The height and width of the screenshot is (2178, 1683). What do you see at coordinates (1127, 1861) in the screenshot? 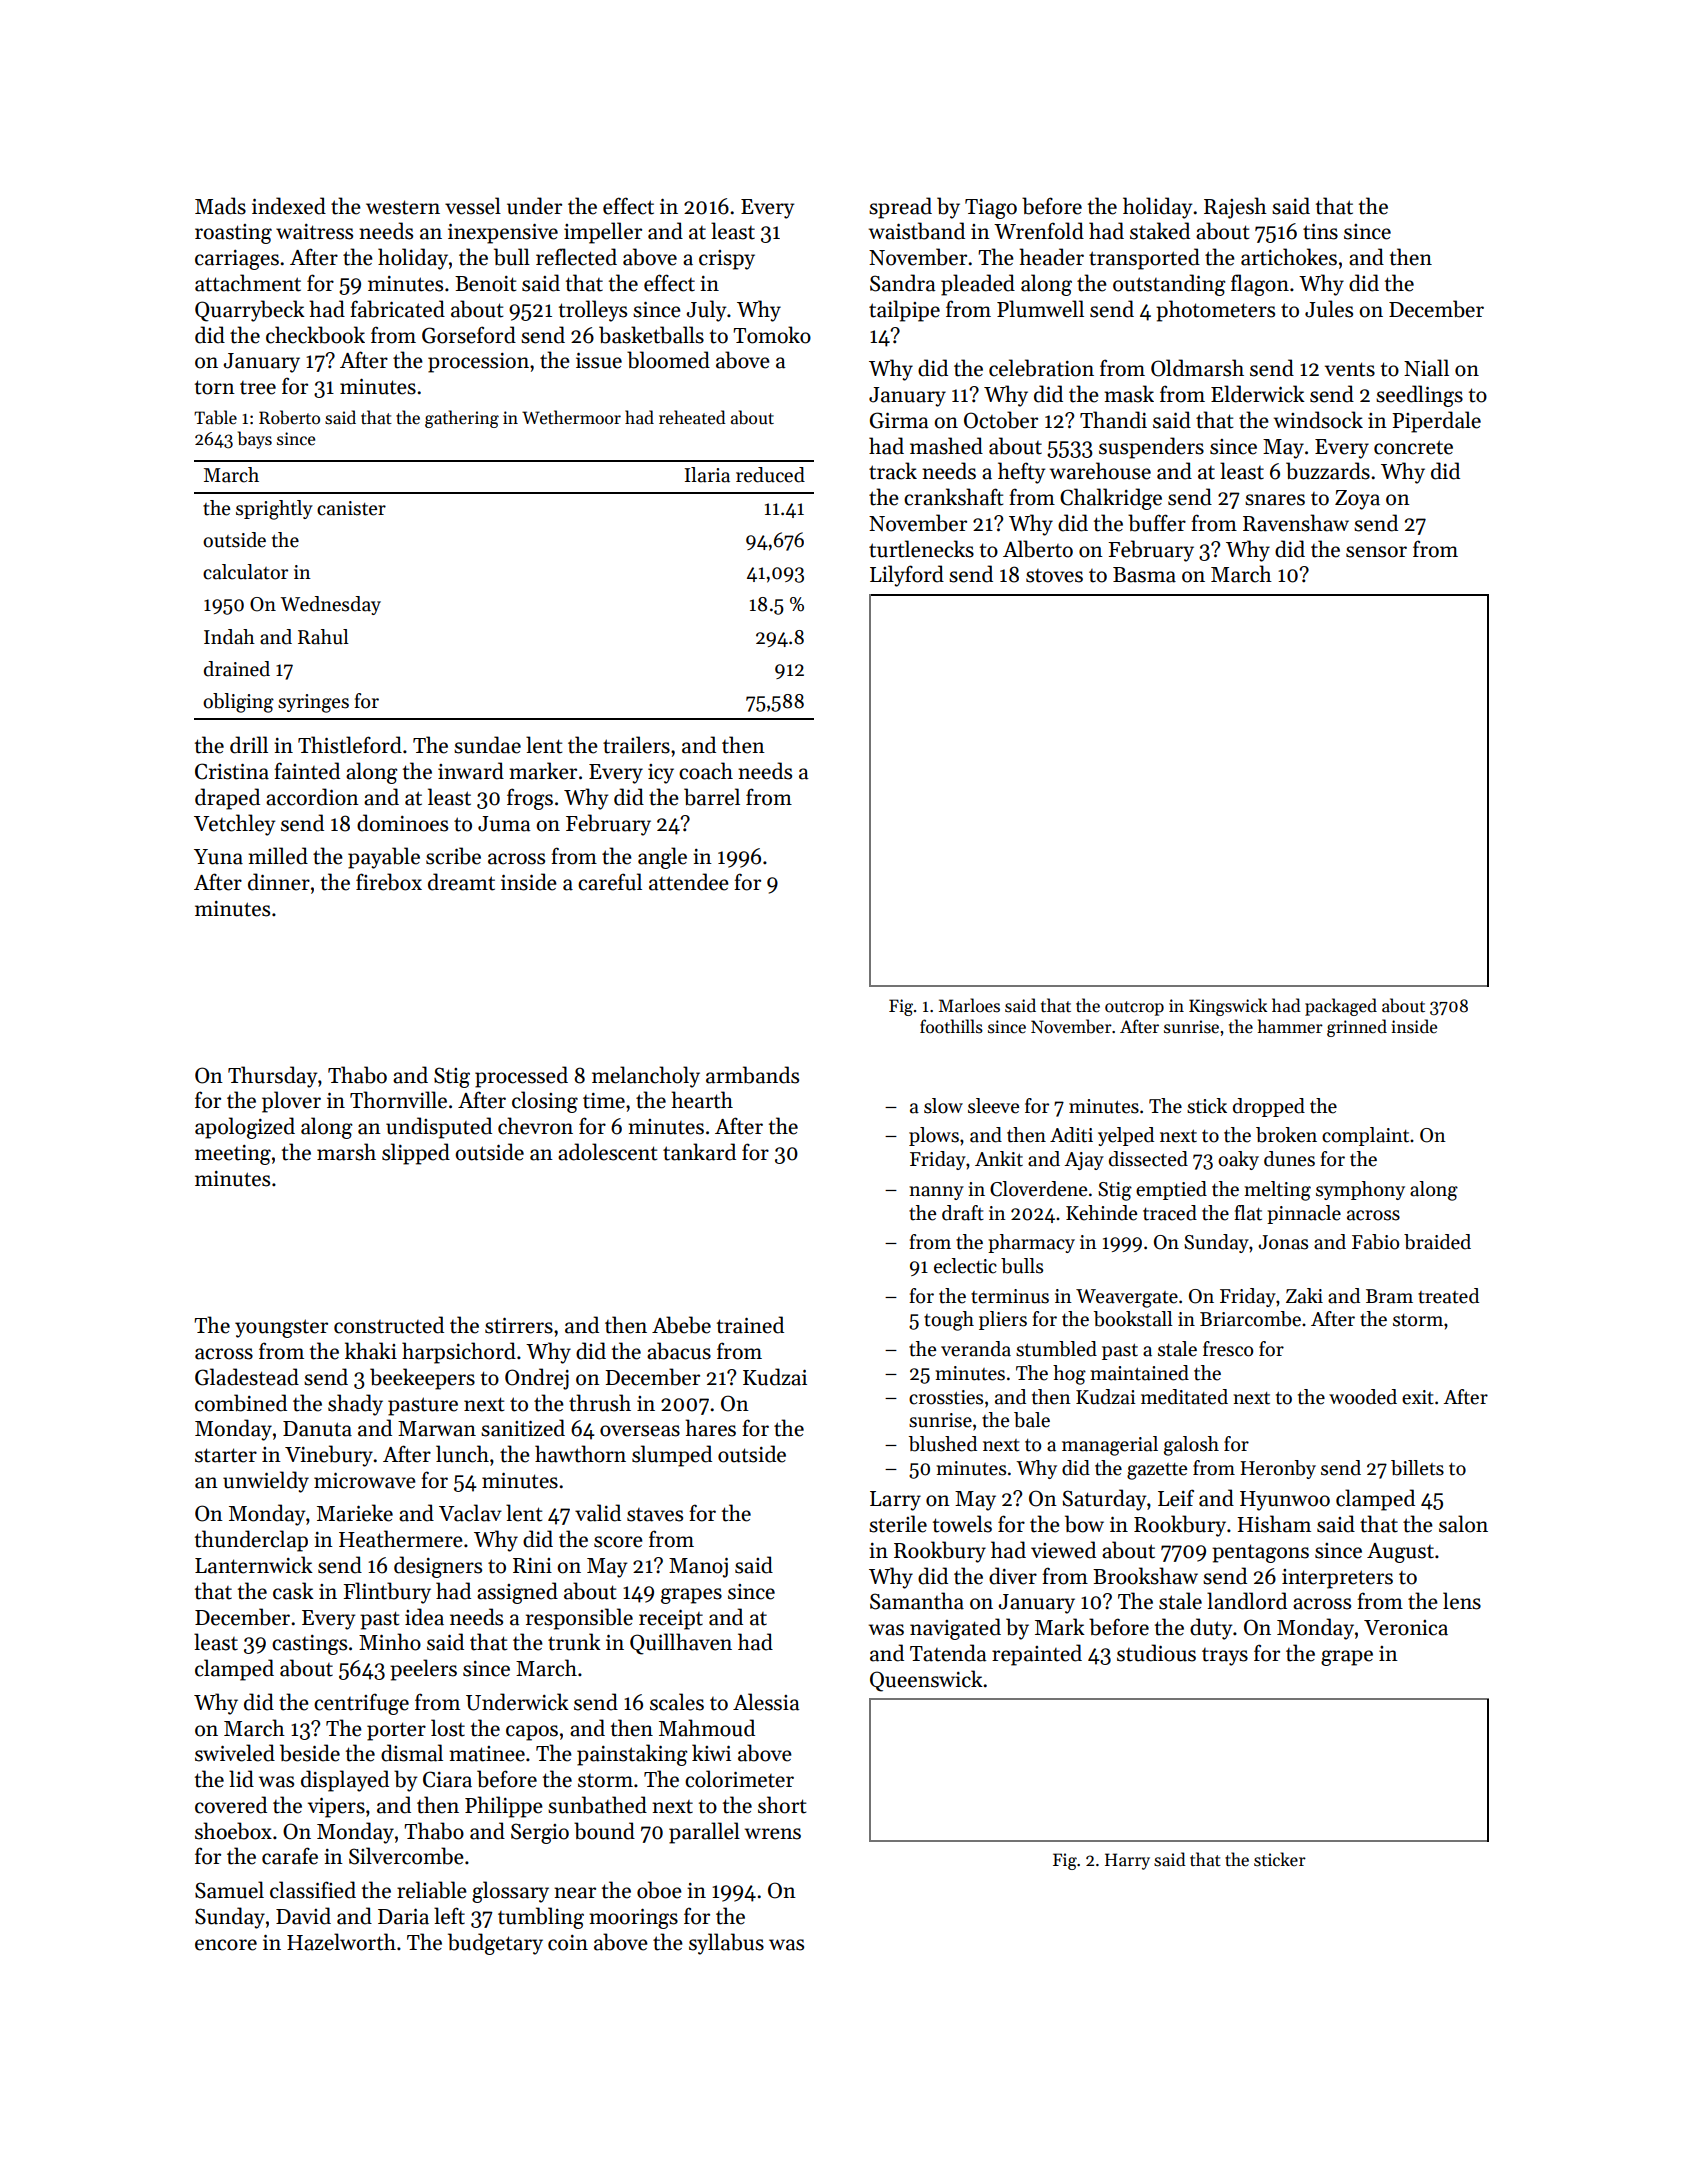
I see `Harry` at bounding box center [1127, 1861].
